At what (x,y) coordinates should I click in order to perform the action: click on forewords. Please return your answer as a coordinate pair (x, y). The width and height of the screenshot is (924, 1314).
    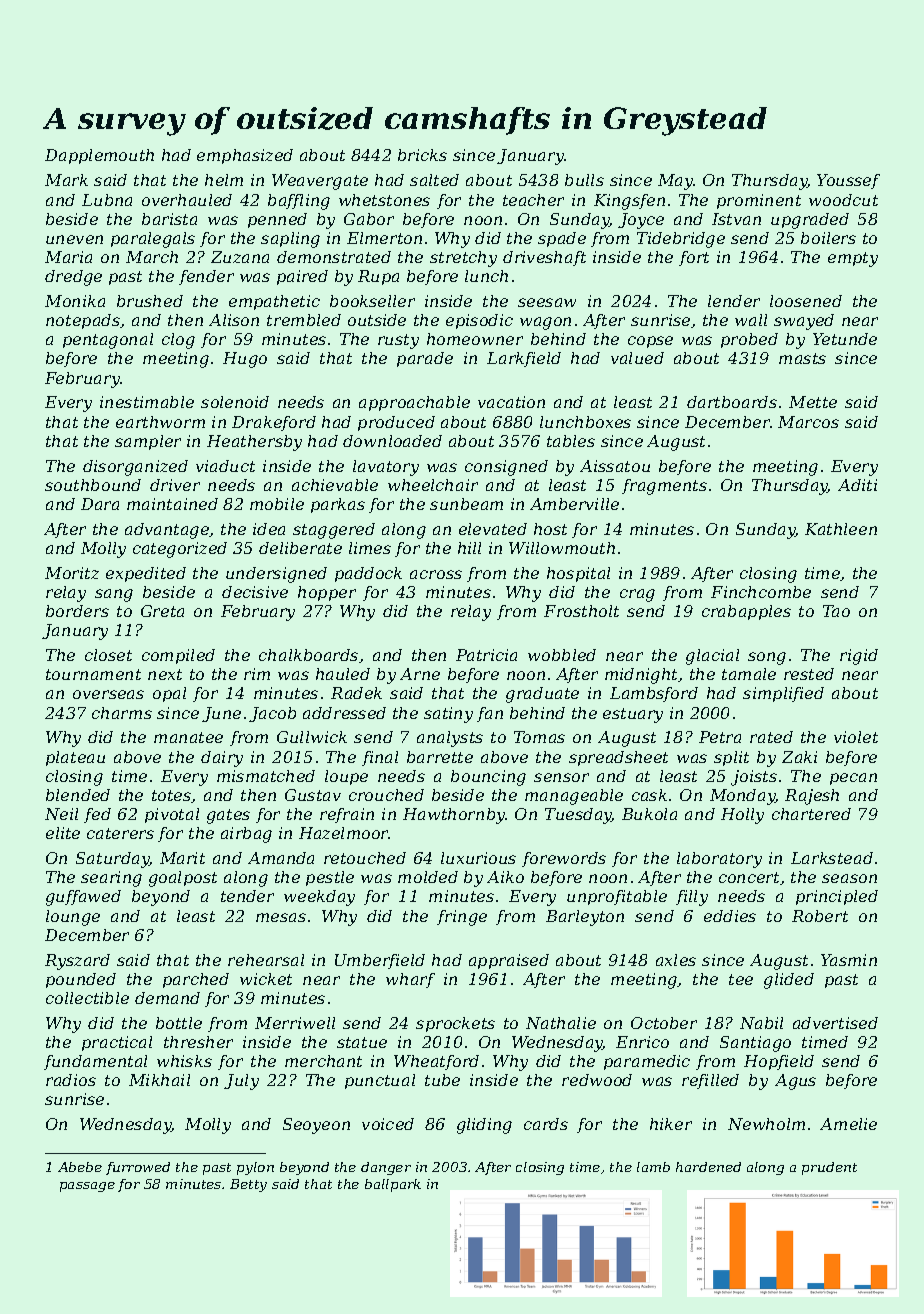
    Looking at the image, I should click on (564, 859).
